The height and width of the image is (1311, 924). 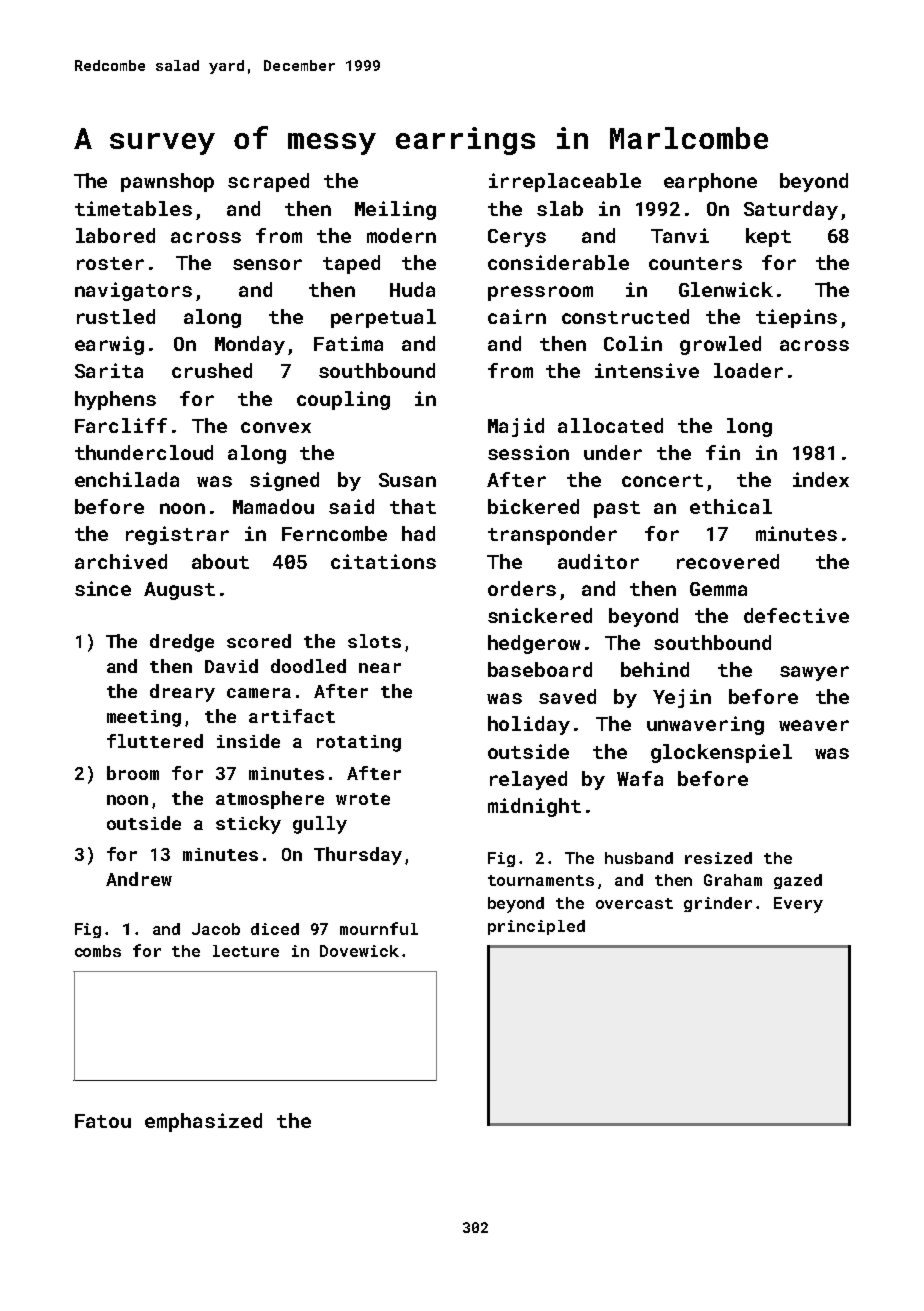 What do you see at coordinates (534, 644) in the image?
I see `hedgerow` at bounding box center [534, 644].
